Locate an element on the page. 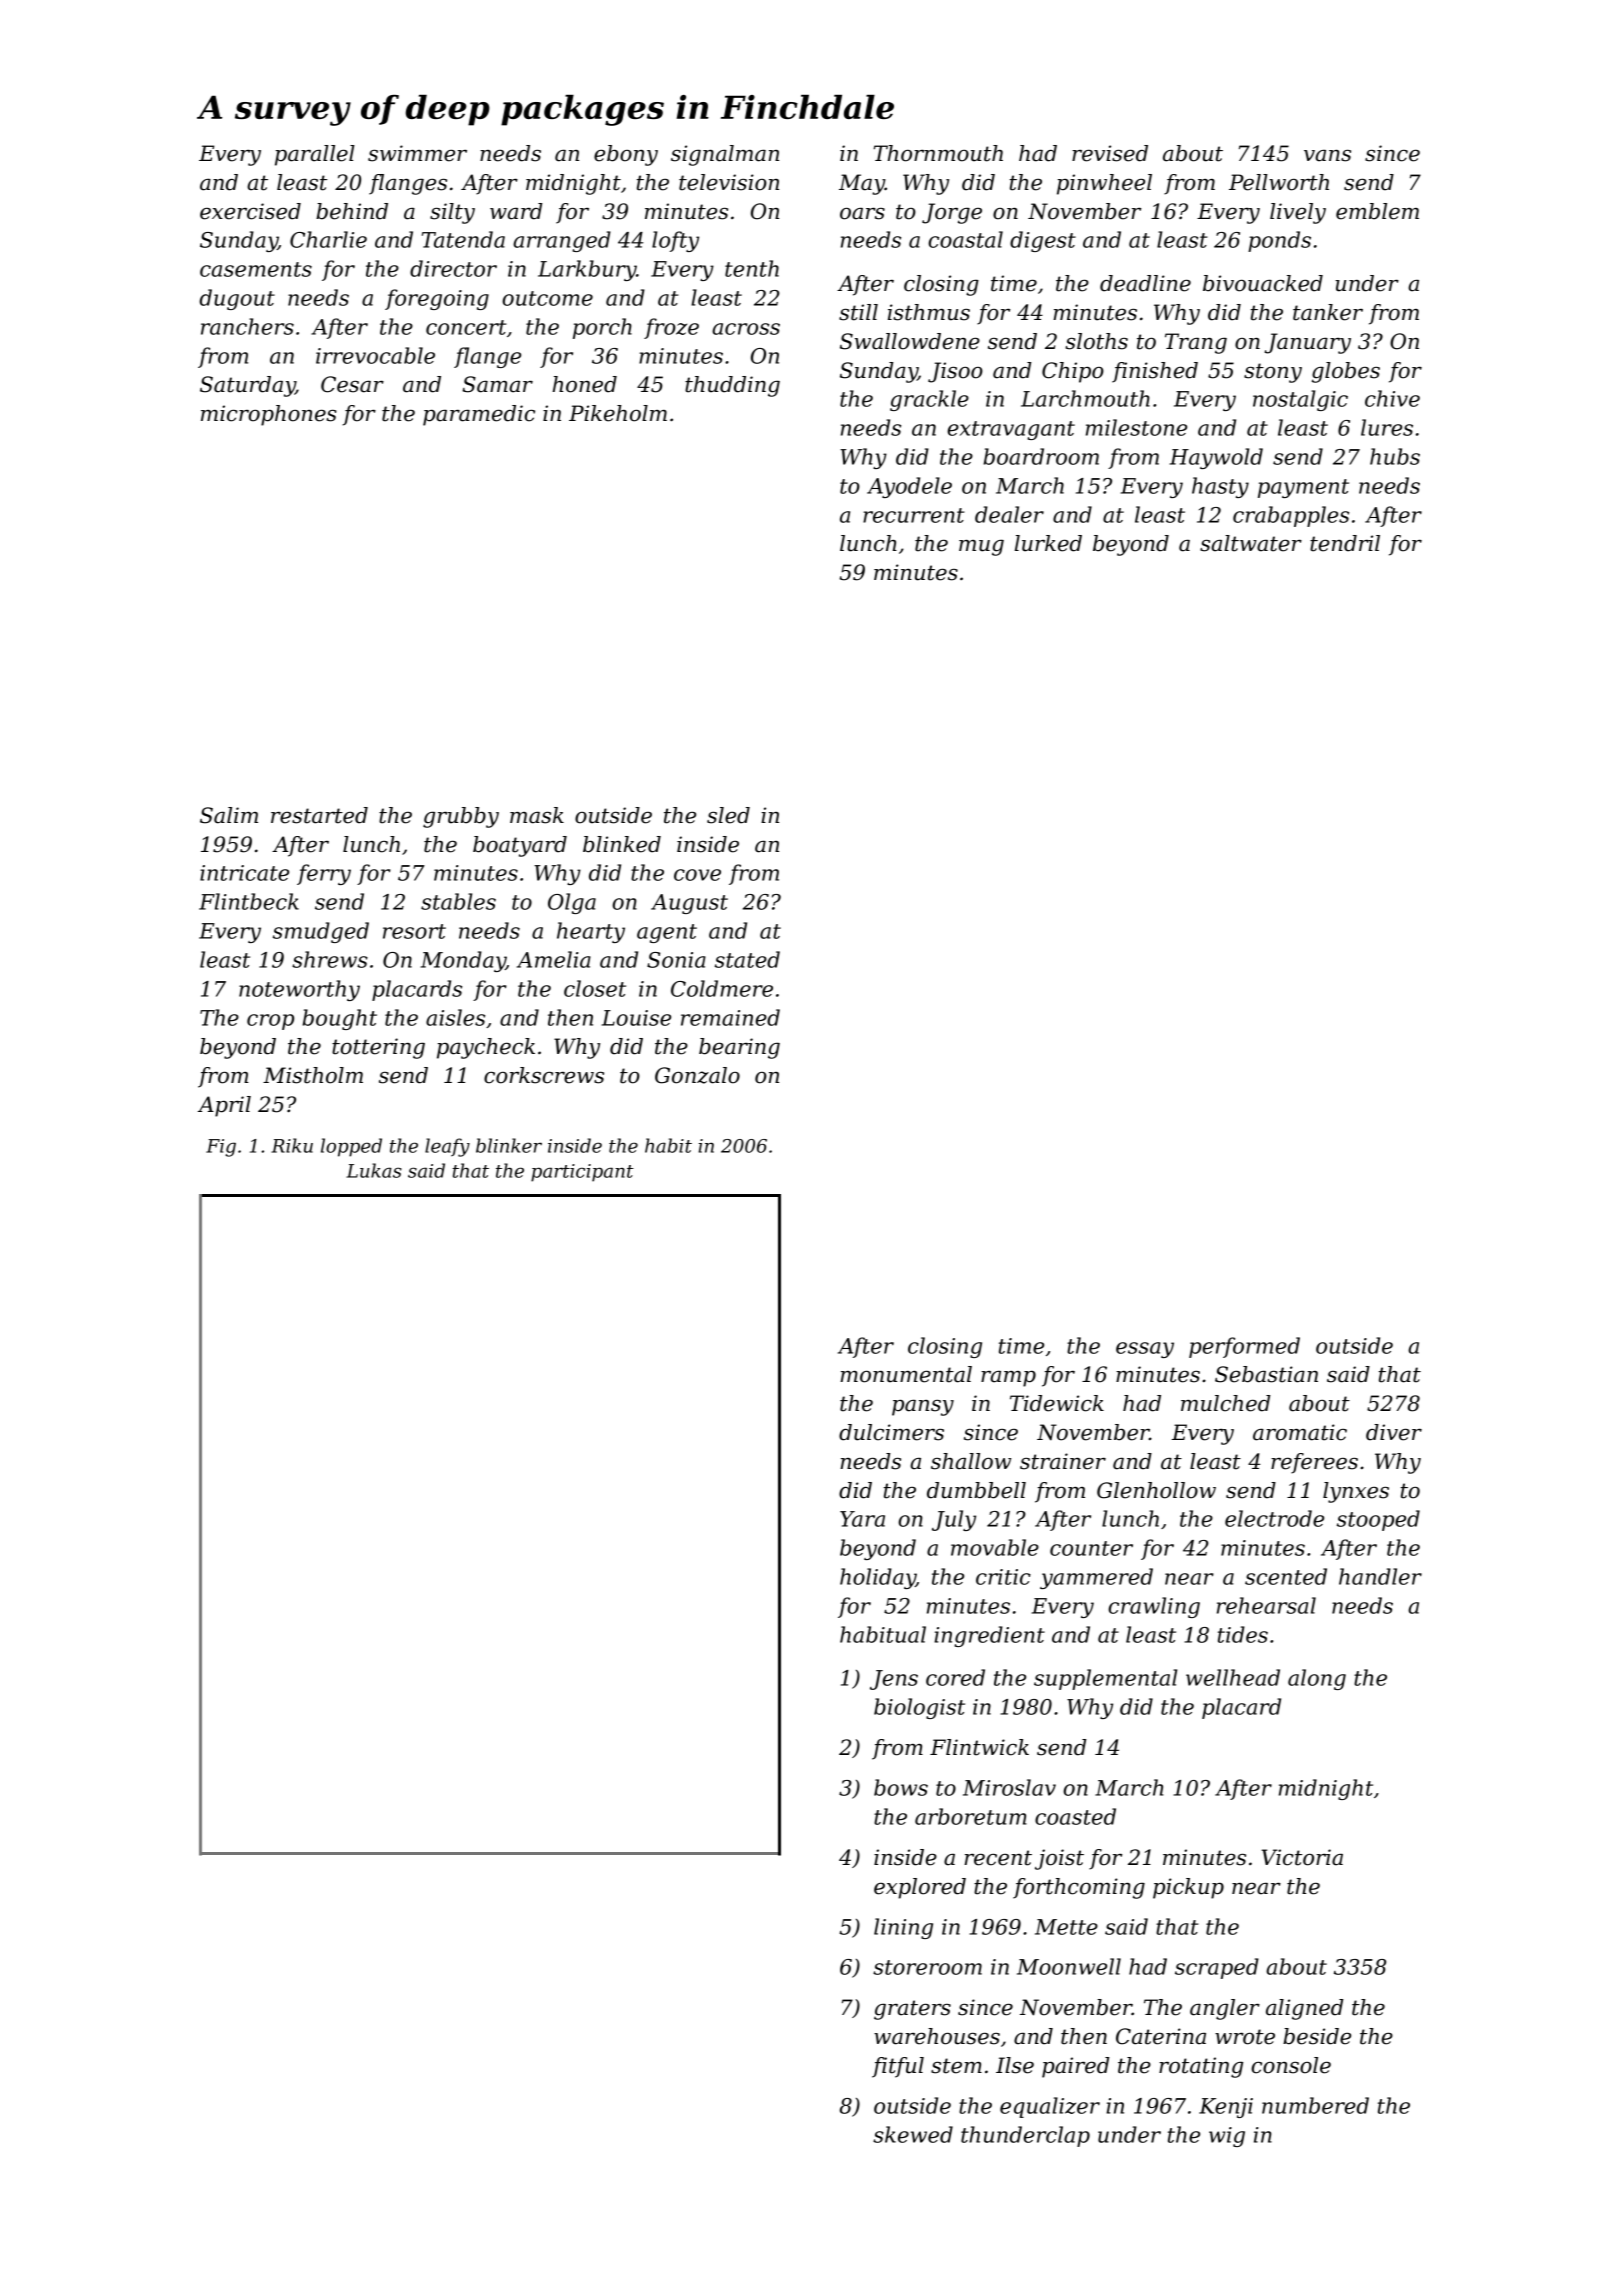 This page has height=2292, width=1620. Jens is located at coordinates (894, 1680).
